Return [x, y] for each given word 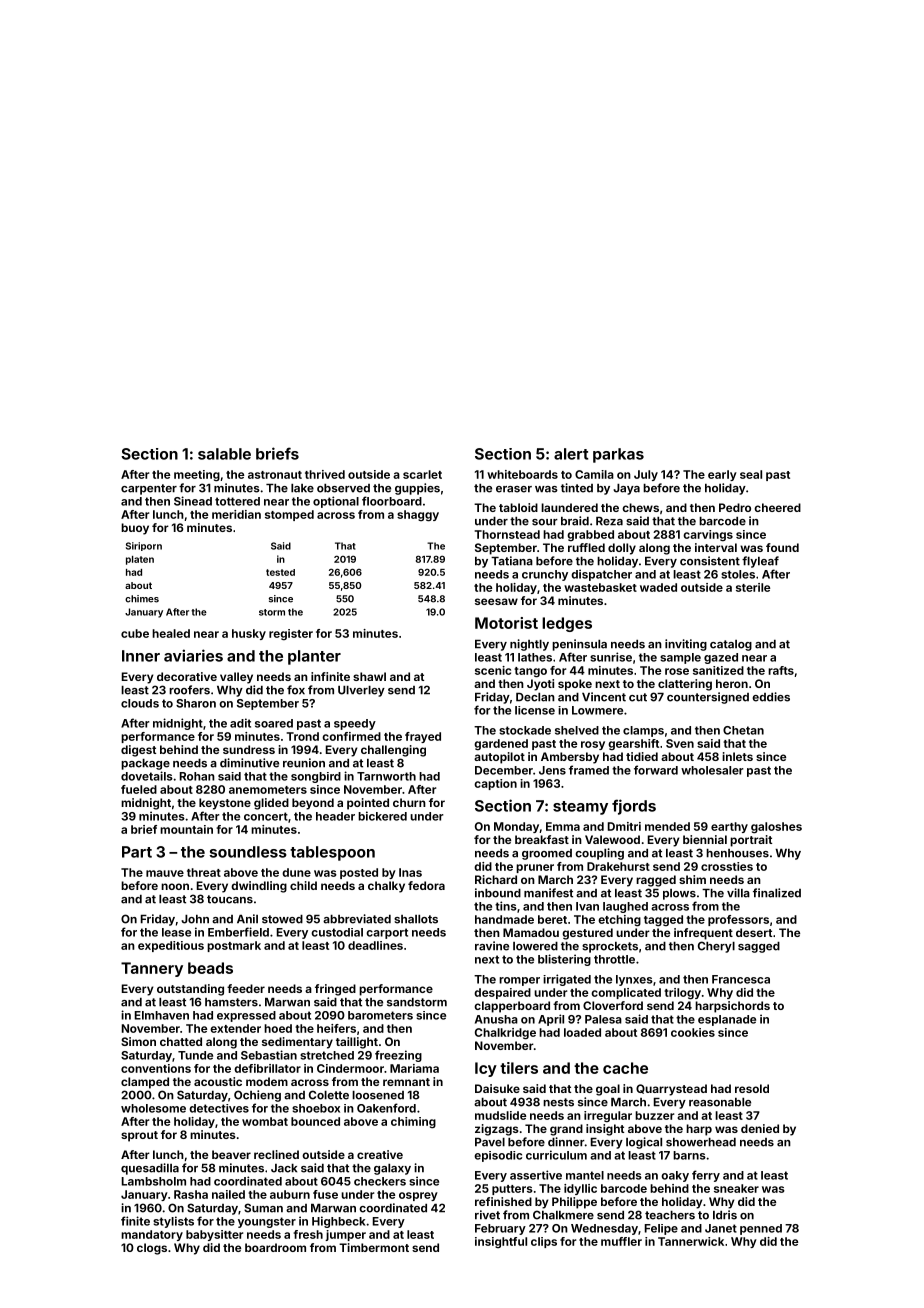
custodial [337, 932]
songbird [316, 777]
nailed [228, 1194]
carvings [708, 535]
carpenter [149, 489]
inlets [737, 756]
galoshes [776, 828]
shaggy [418, 516]
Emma [563, 826]
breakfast [542, 839]
